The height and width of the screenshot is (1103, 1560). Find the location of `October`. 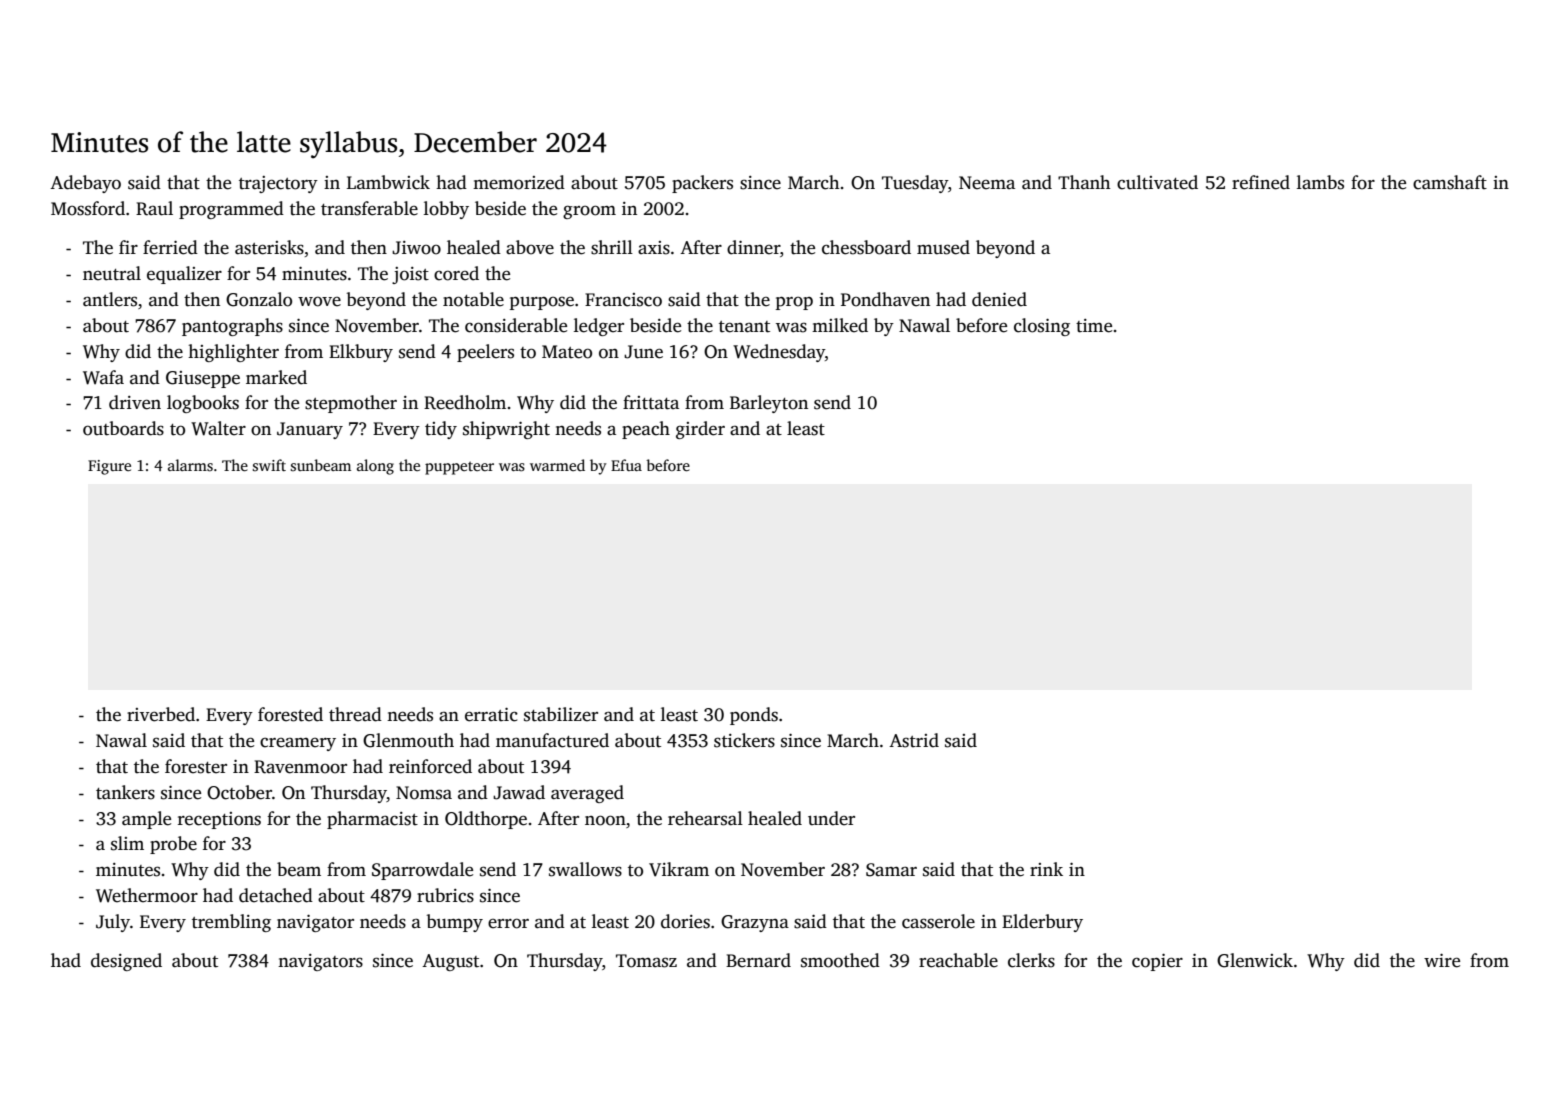

October is located at coordinates (239, 792).
